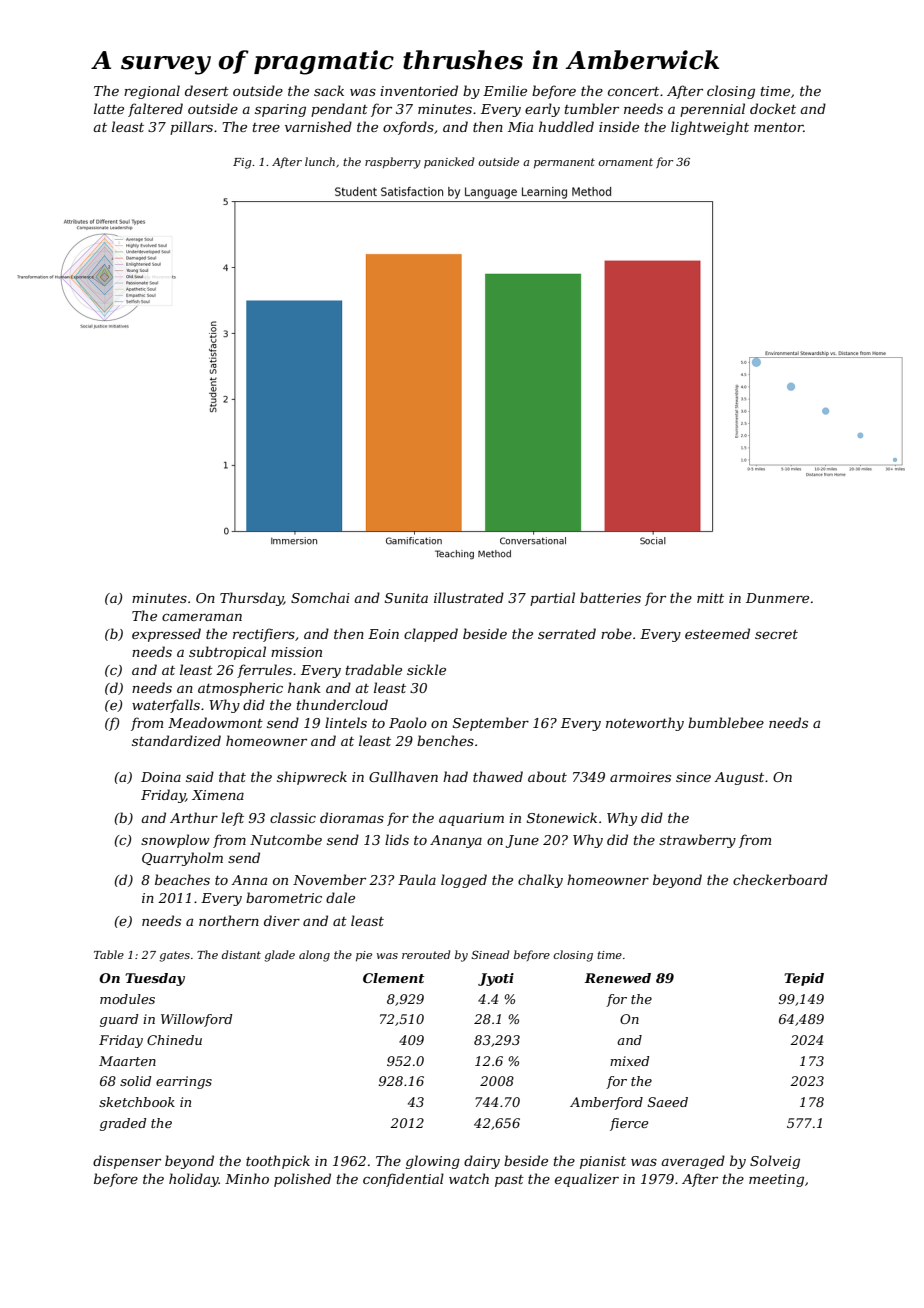  What do you see at coordinates (302, 1180) in the page?
I see `polished` at bounding box center [302, 1180].
